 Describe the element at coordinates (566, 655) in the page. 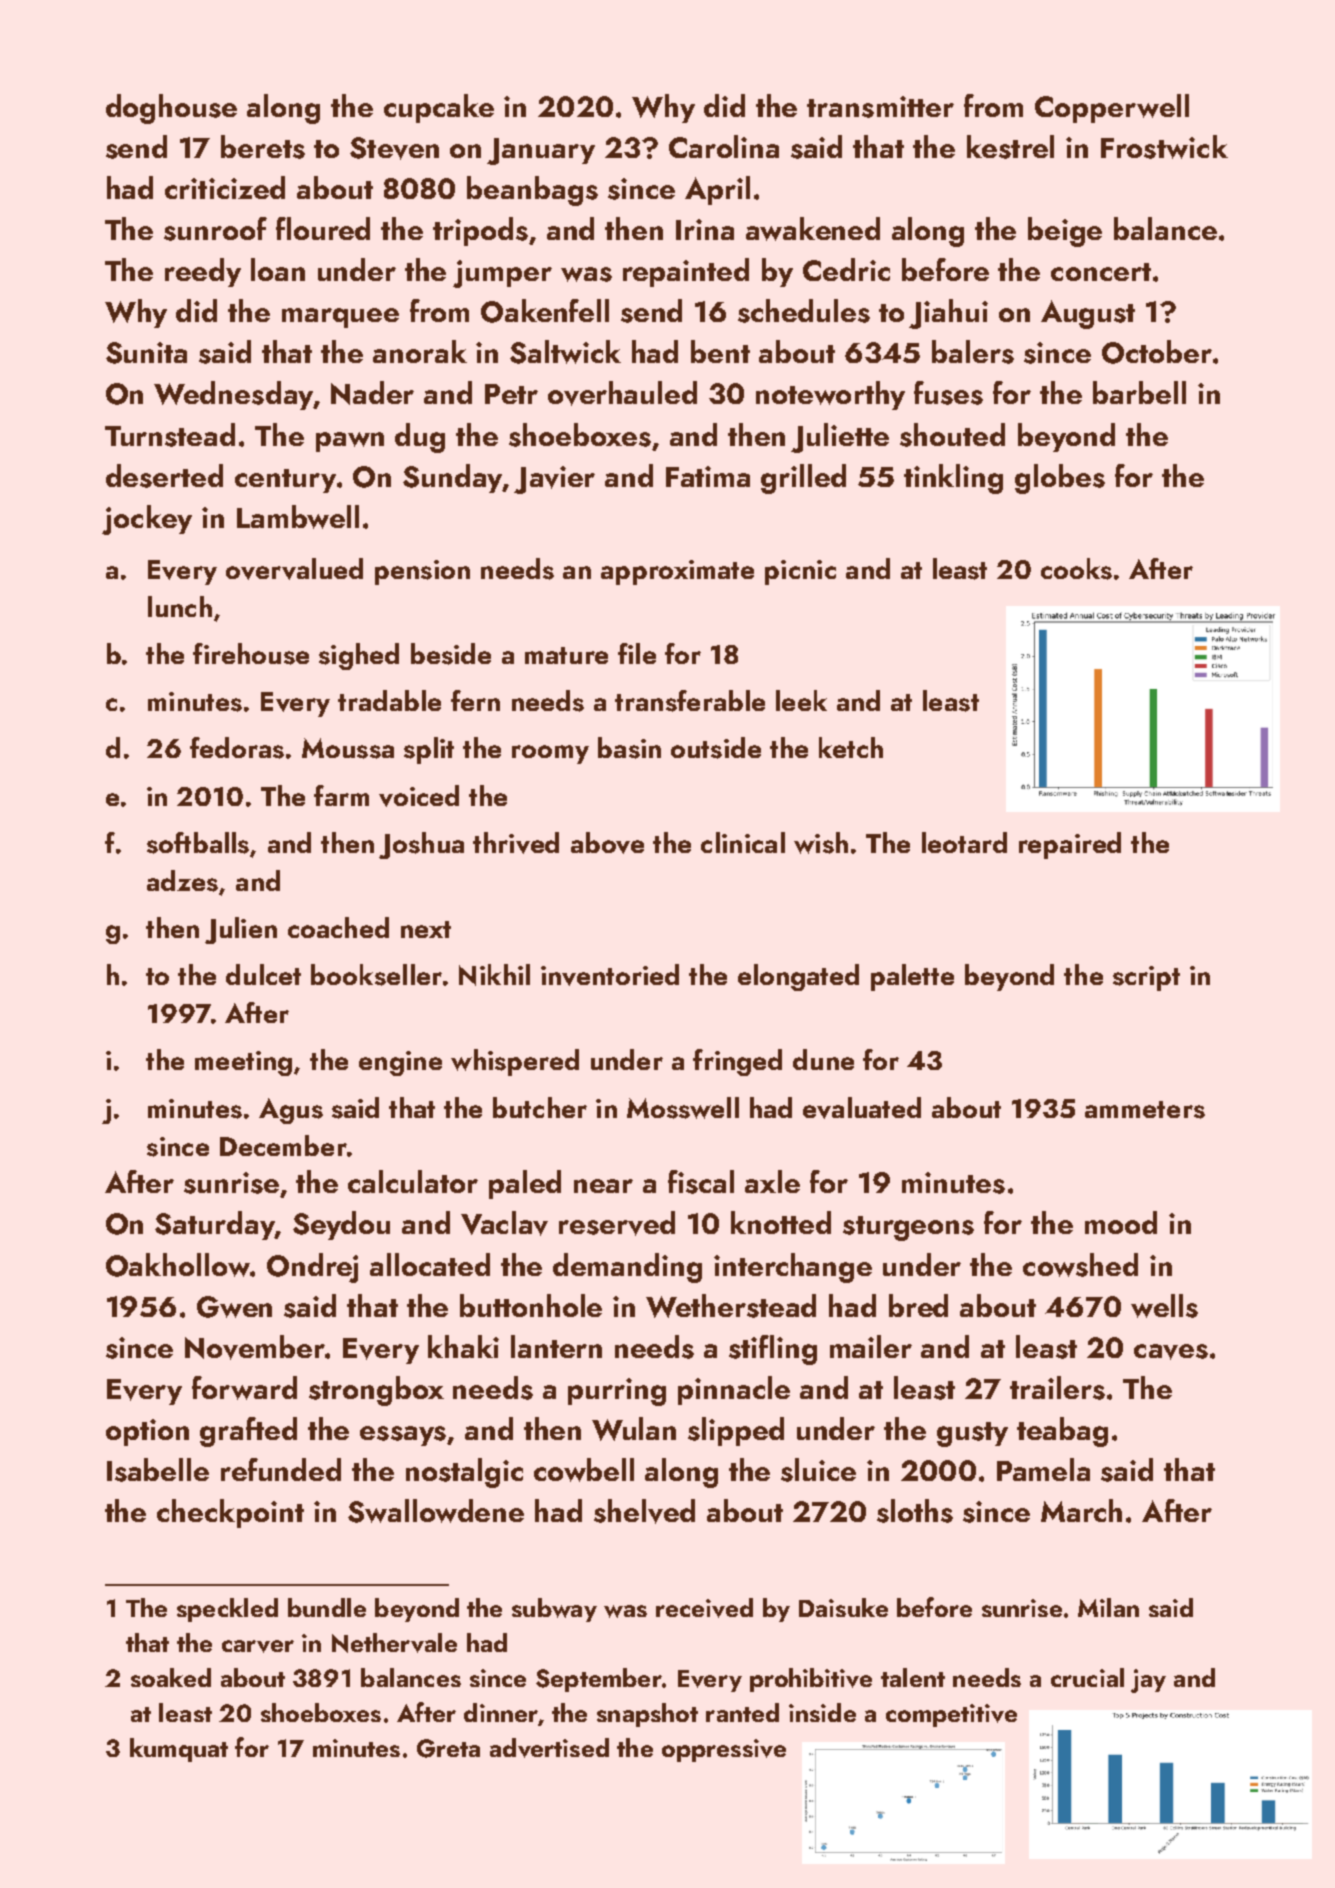

I see `mature` at that location.
